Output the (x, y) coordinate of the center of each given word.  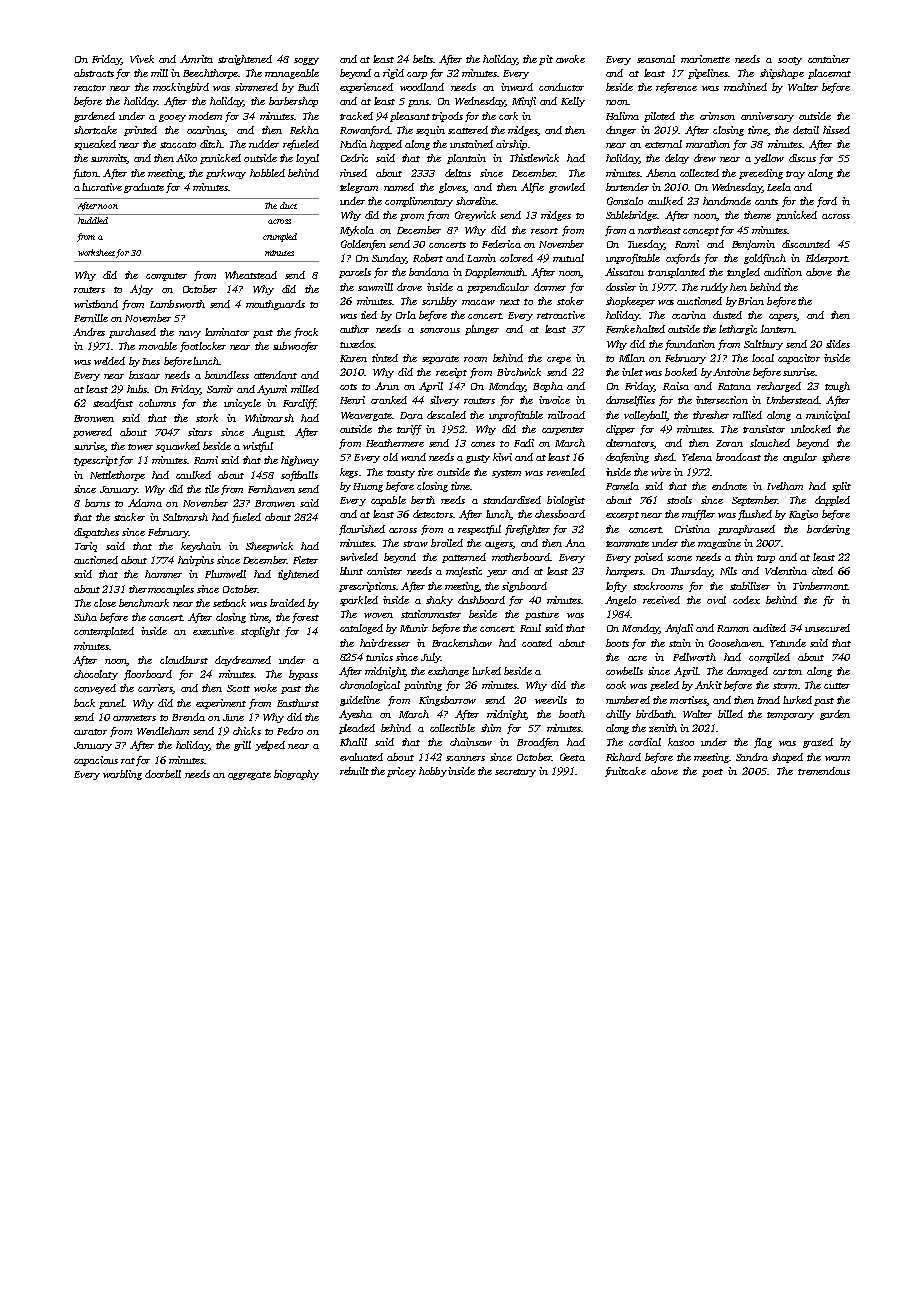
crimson (717, 116)
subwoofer (295, 347)
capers (783, 317)
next (510, 302)
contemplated (104, 632)
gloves (452, 188)
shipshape (782, 74)
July (431, 658)
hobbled (267, 173)
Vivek (142, 59)
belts (423, 59)
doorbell (163, 774)
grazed (818, 743)
